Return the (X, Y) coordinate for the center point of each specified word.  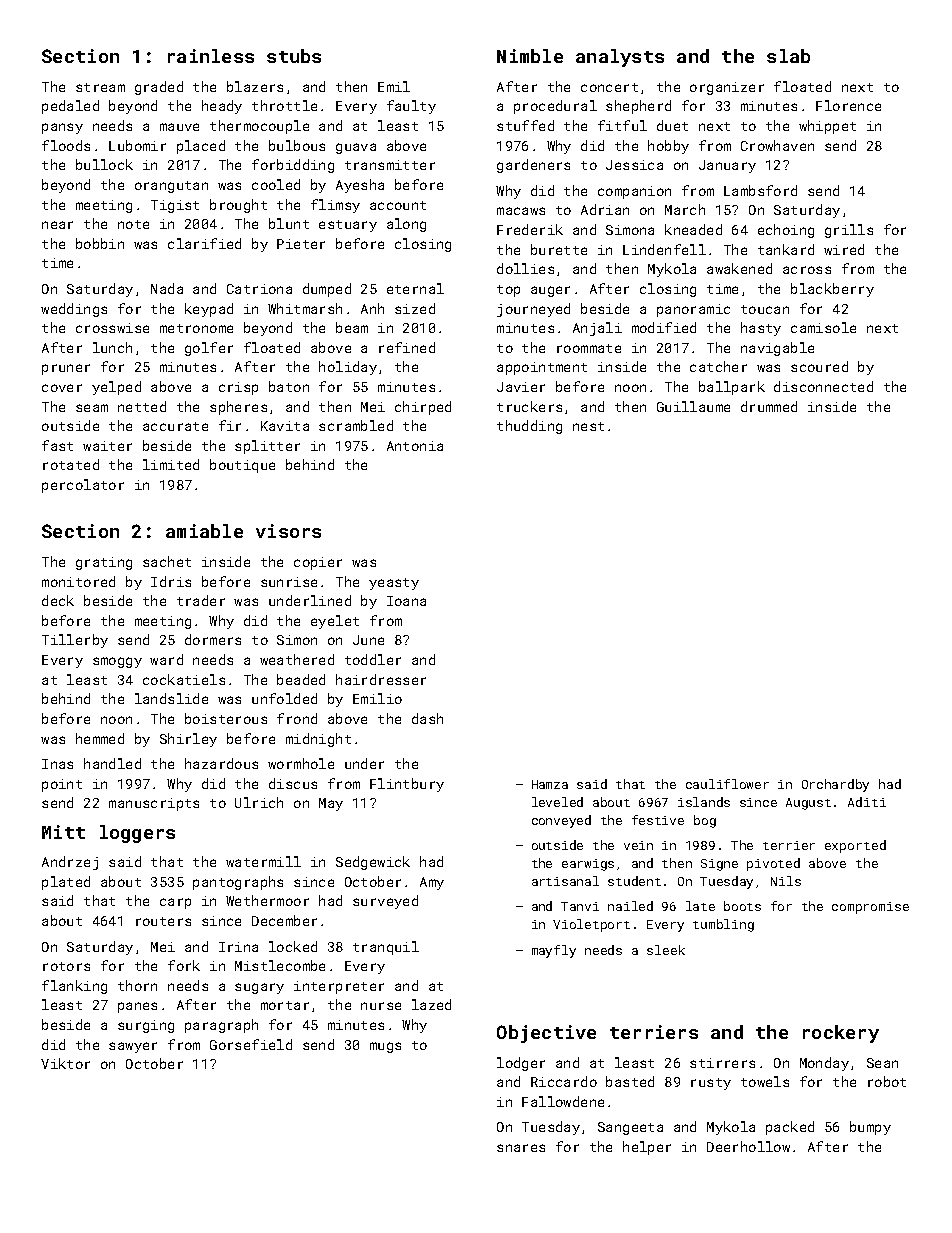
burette (559, 249)
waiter (107, 446)
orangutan (171, 187)
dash (427, 718)
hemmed (100, 738)
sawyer (133, 1047)
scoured (819, 366)
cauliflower (727, 784)
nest (588, 426)
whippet (827, 127)
